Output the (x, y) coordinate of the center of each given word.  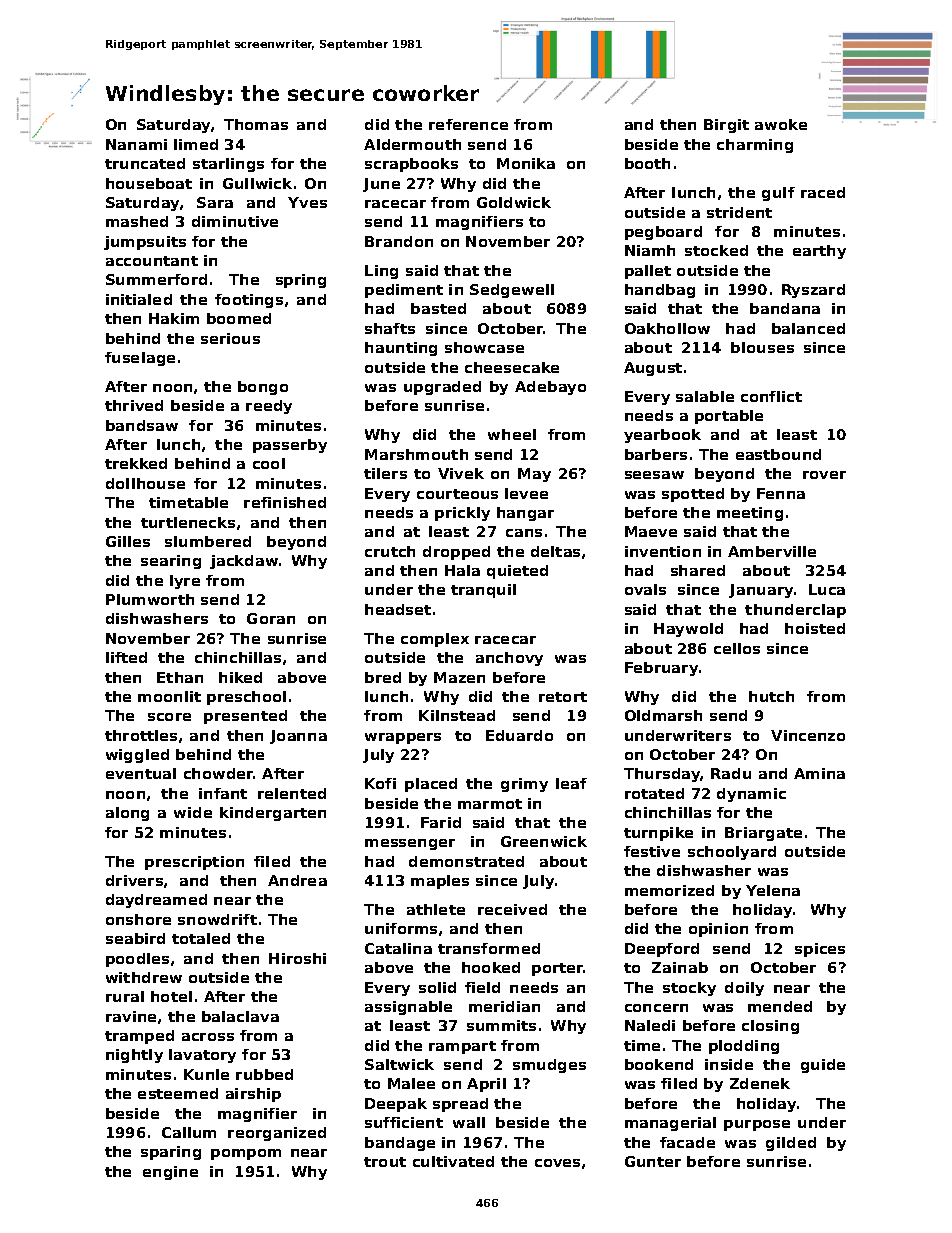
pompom (246, 1154)
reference (468, 124)
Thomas (256, 124)
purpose (757, 1125)
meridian (504, 1006)
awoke (781, 124)
